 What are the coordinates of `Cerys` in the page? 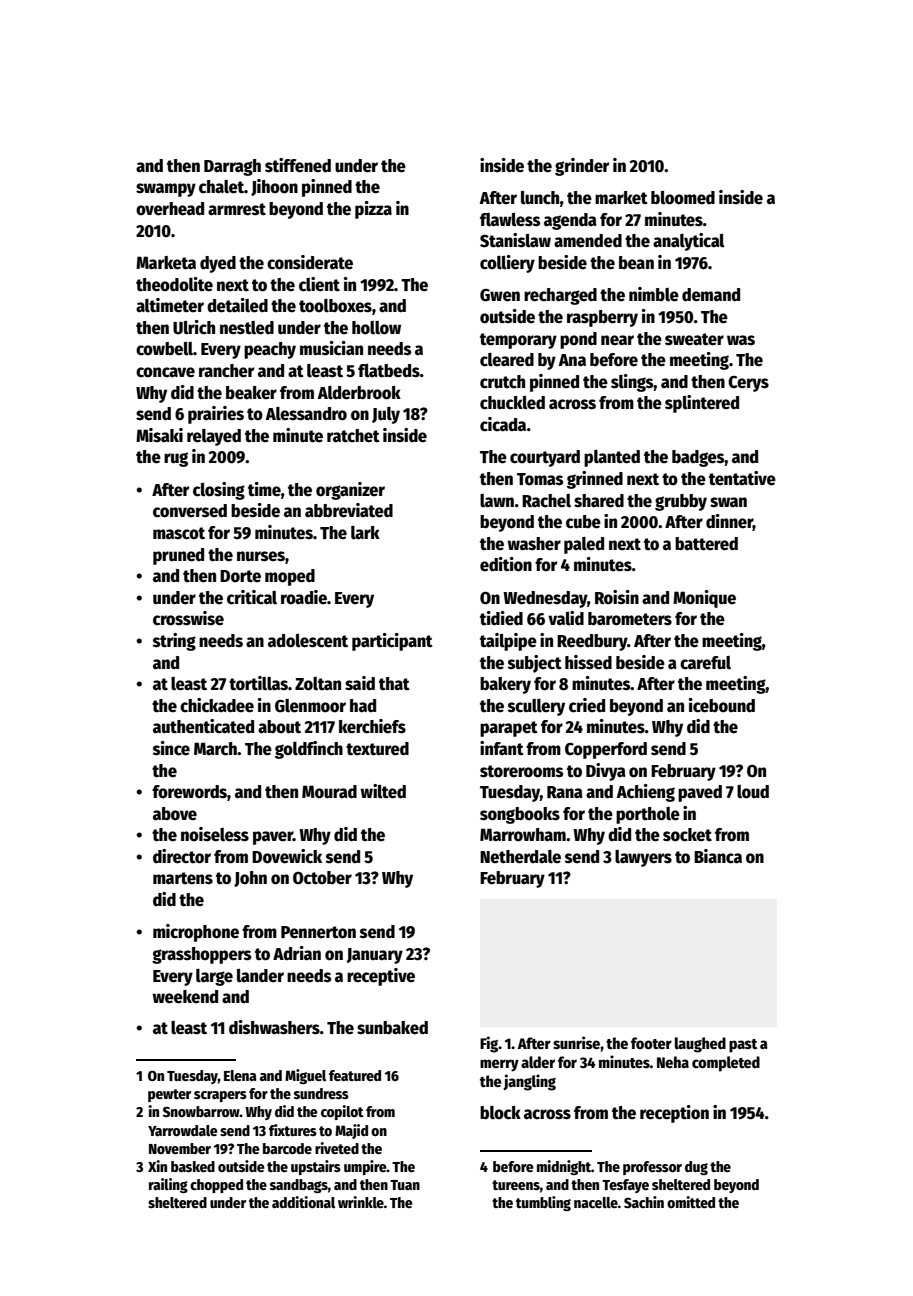 It's located at (748, 384).
